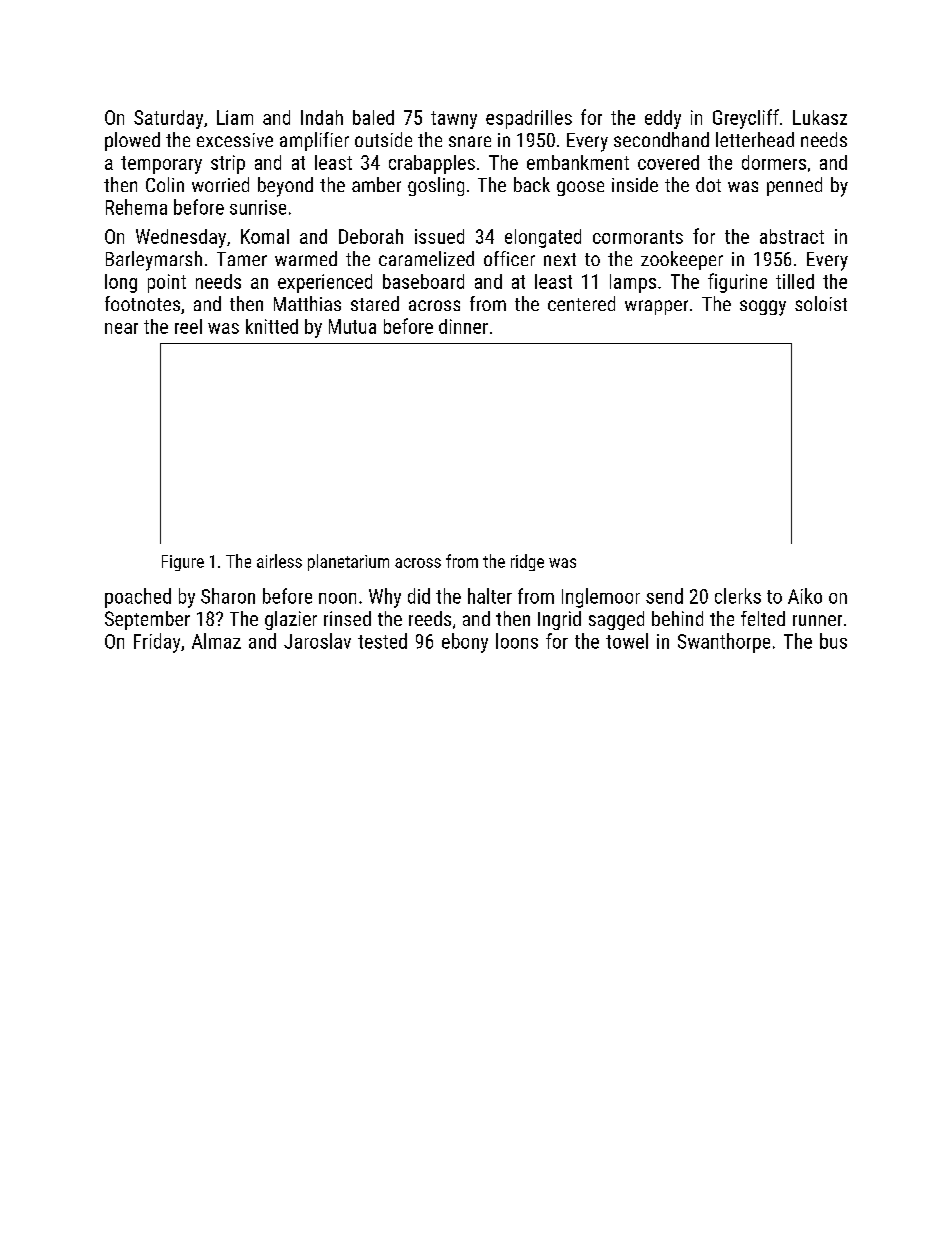 The height and width of the screenshot is (1233, 952). I want to click on wrapper, so click(656, 307).
